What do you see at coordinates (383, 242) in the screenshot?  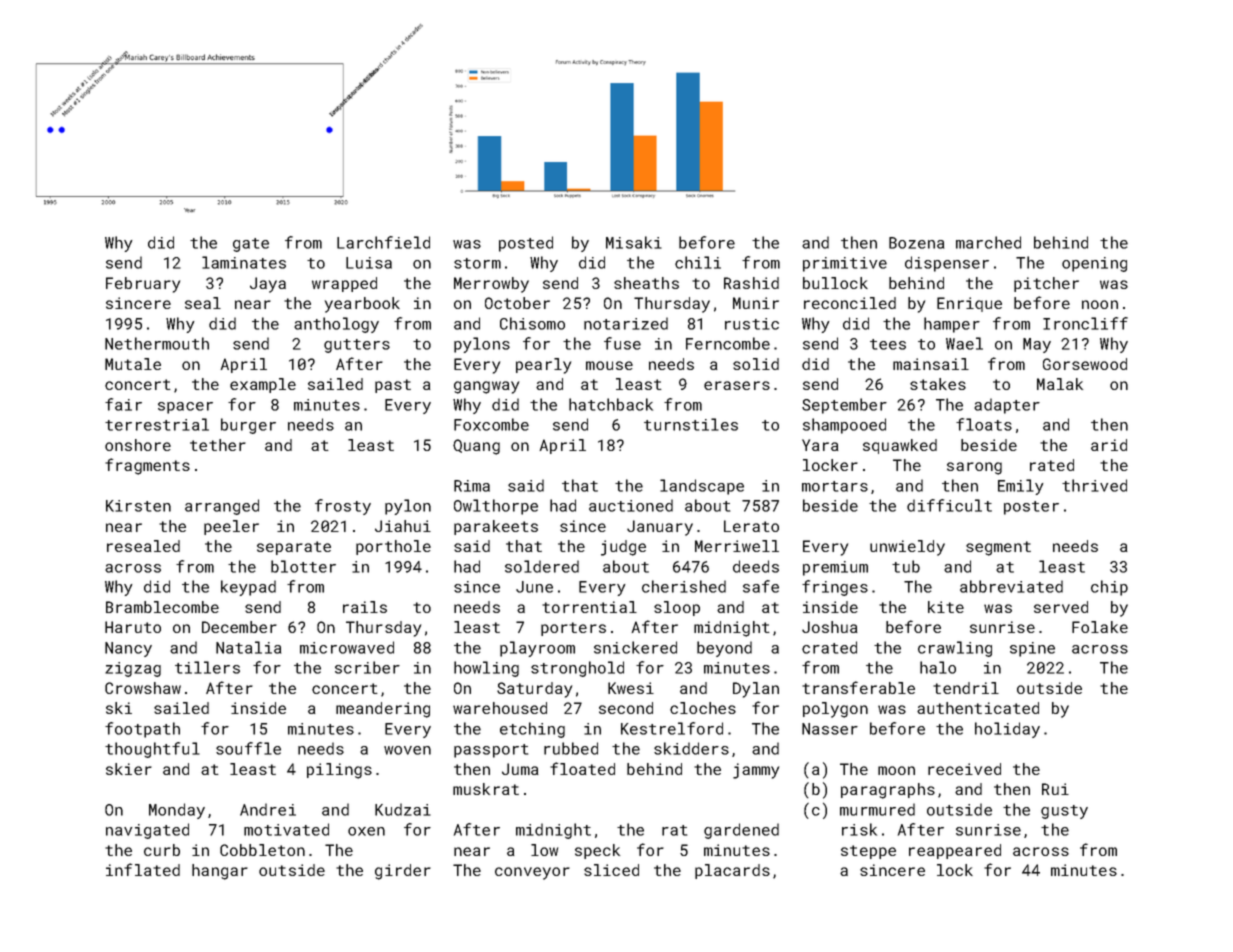 I see `Larchfield` at bounding box center [383, 242].
